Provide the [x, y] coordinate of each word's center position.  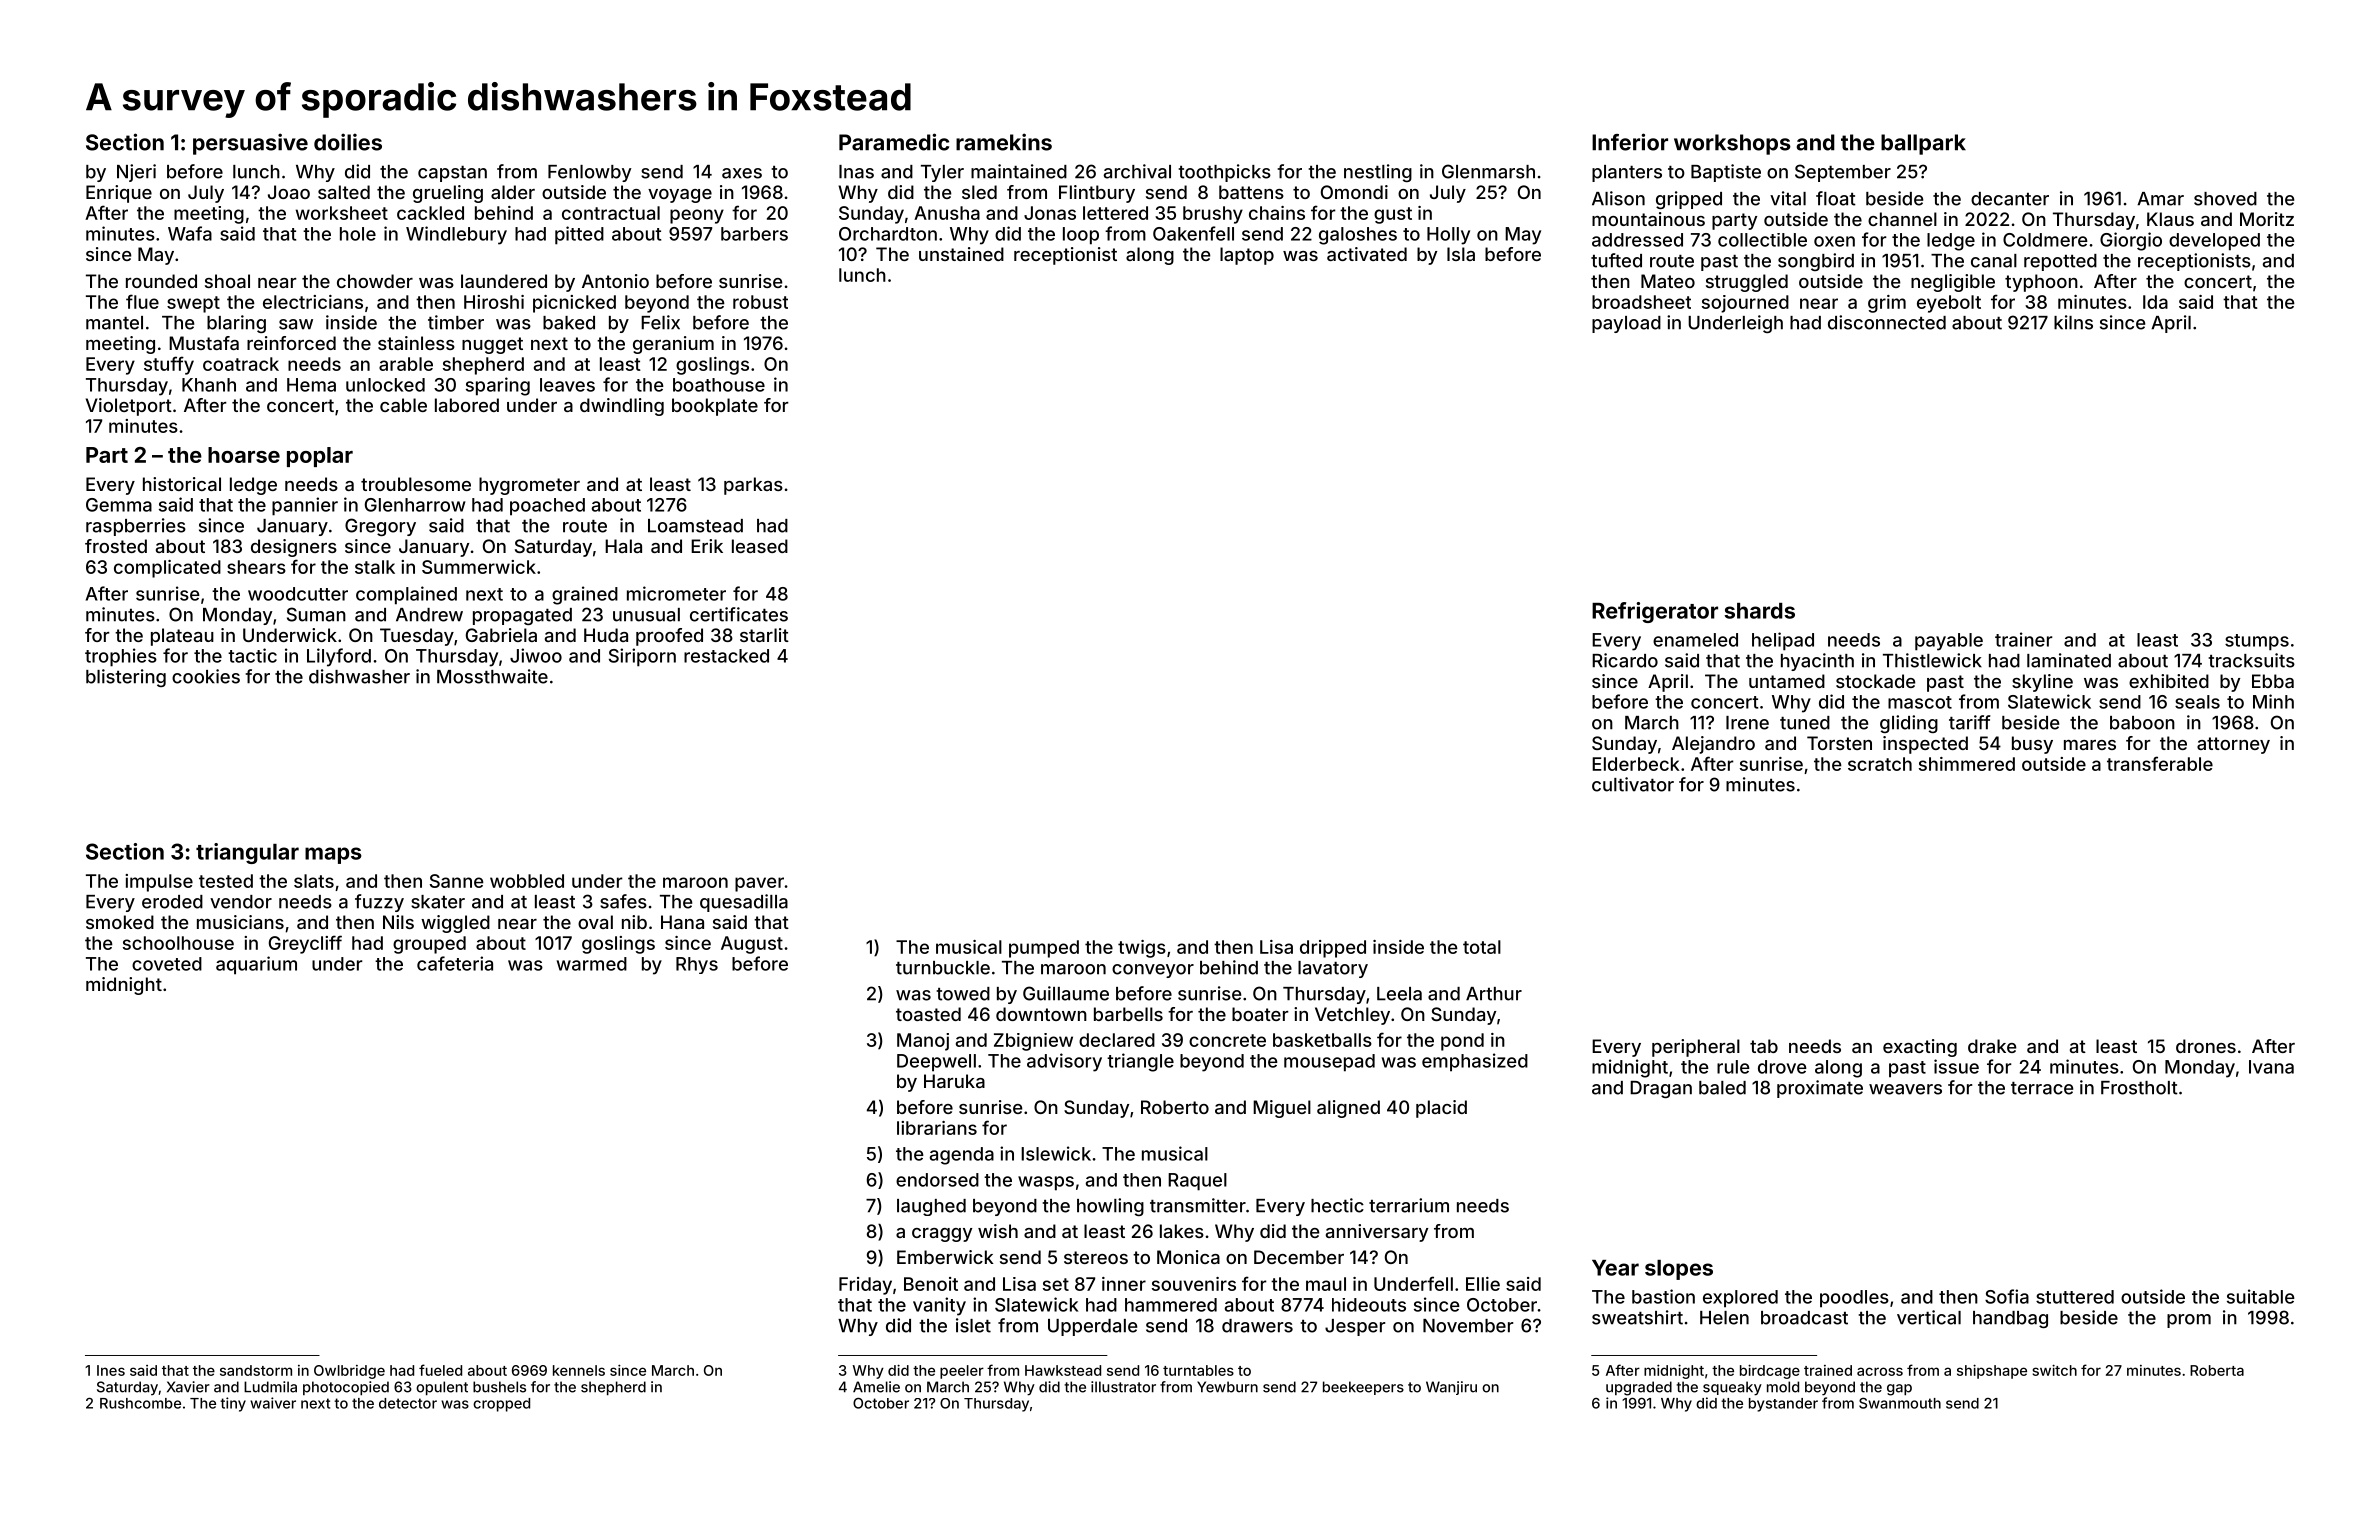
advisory [1064, 1062]
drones [2206, 1046]
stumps [2257, 642]
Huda [606, 635]
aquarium [256, 965]
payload [1626, 324]
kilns [2073, 322]
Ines [111, 1370]
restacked [726, 656]
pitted [579, 235]
